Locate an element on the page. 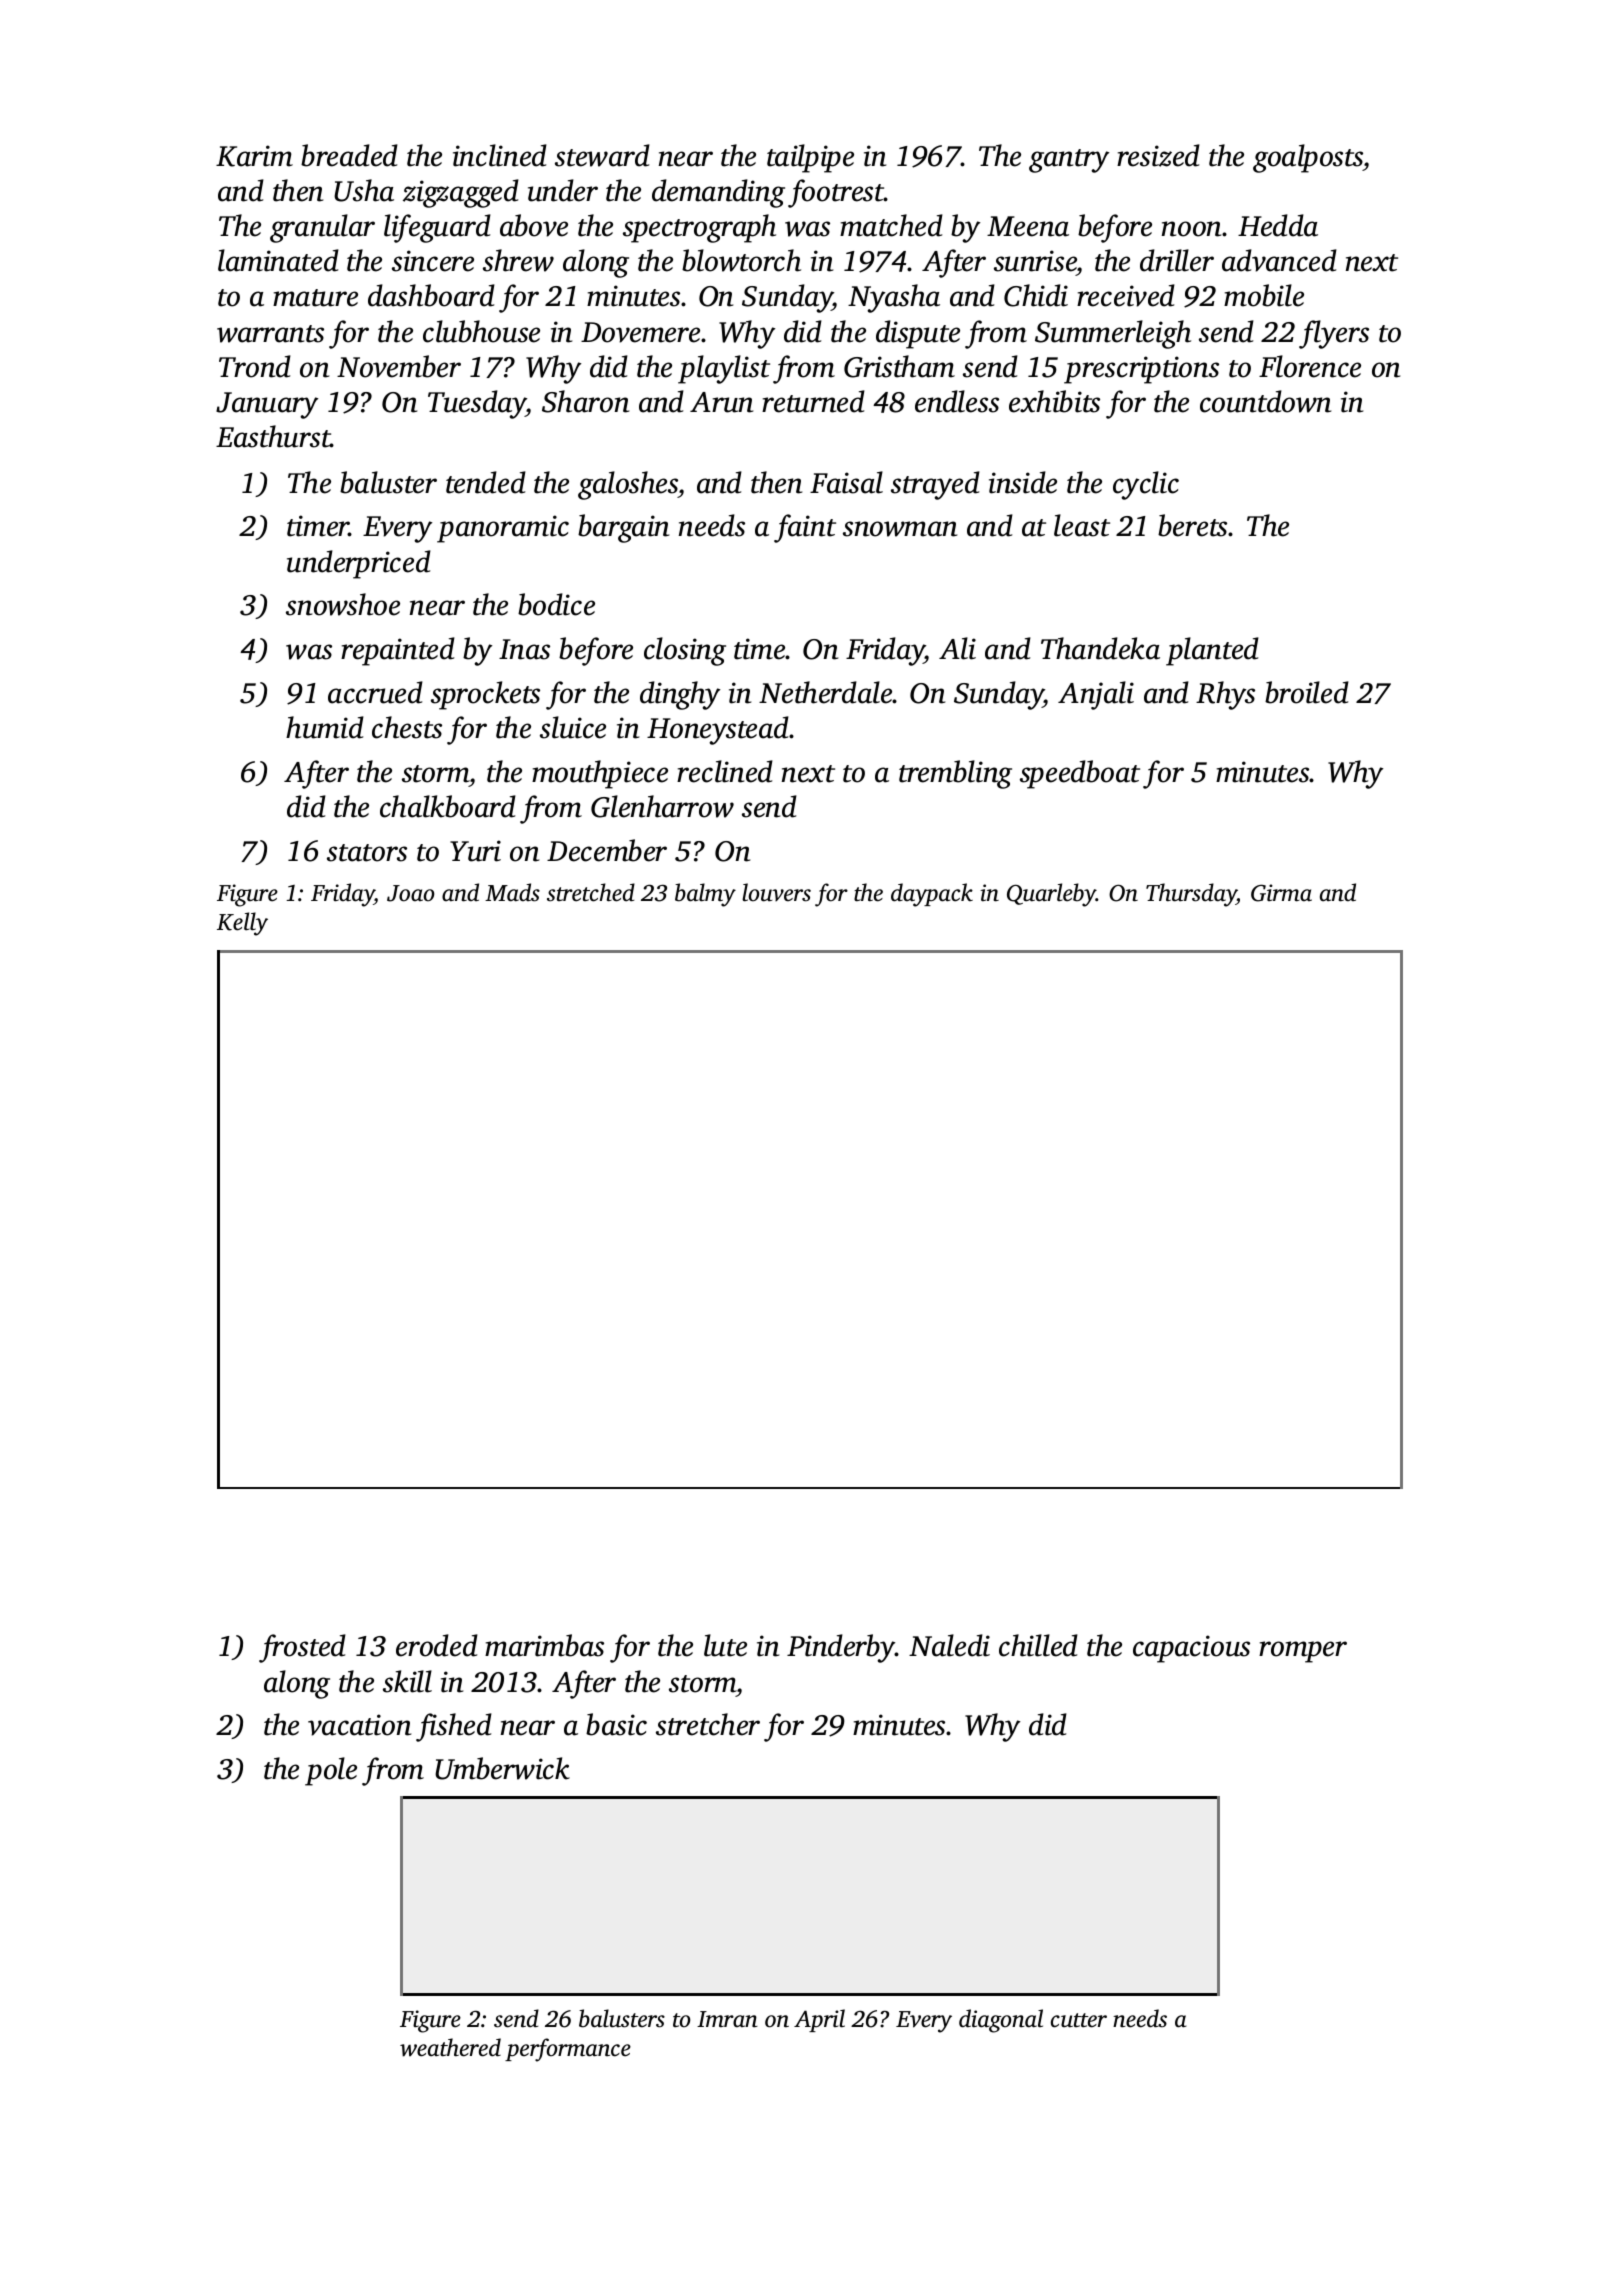 The image size is (1620, 2292). flyers is located at coordinates (1334, 334).
